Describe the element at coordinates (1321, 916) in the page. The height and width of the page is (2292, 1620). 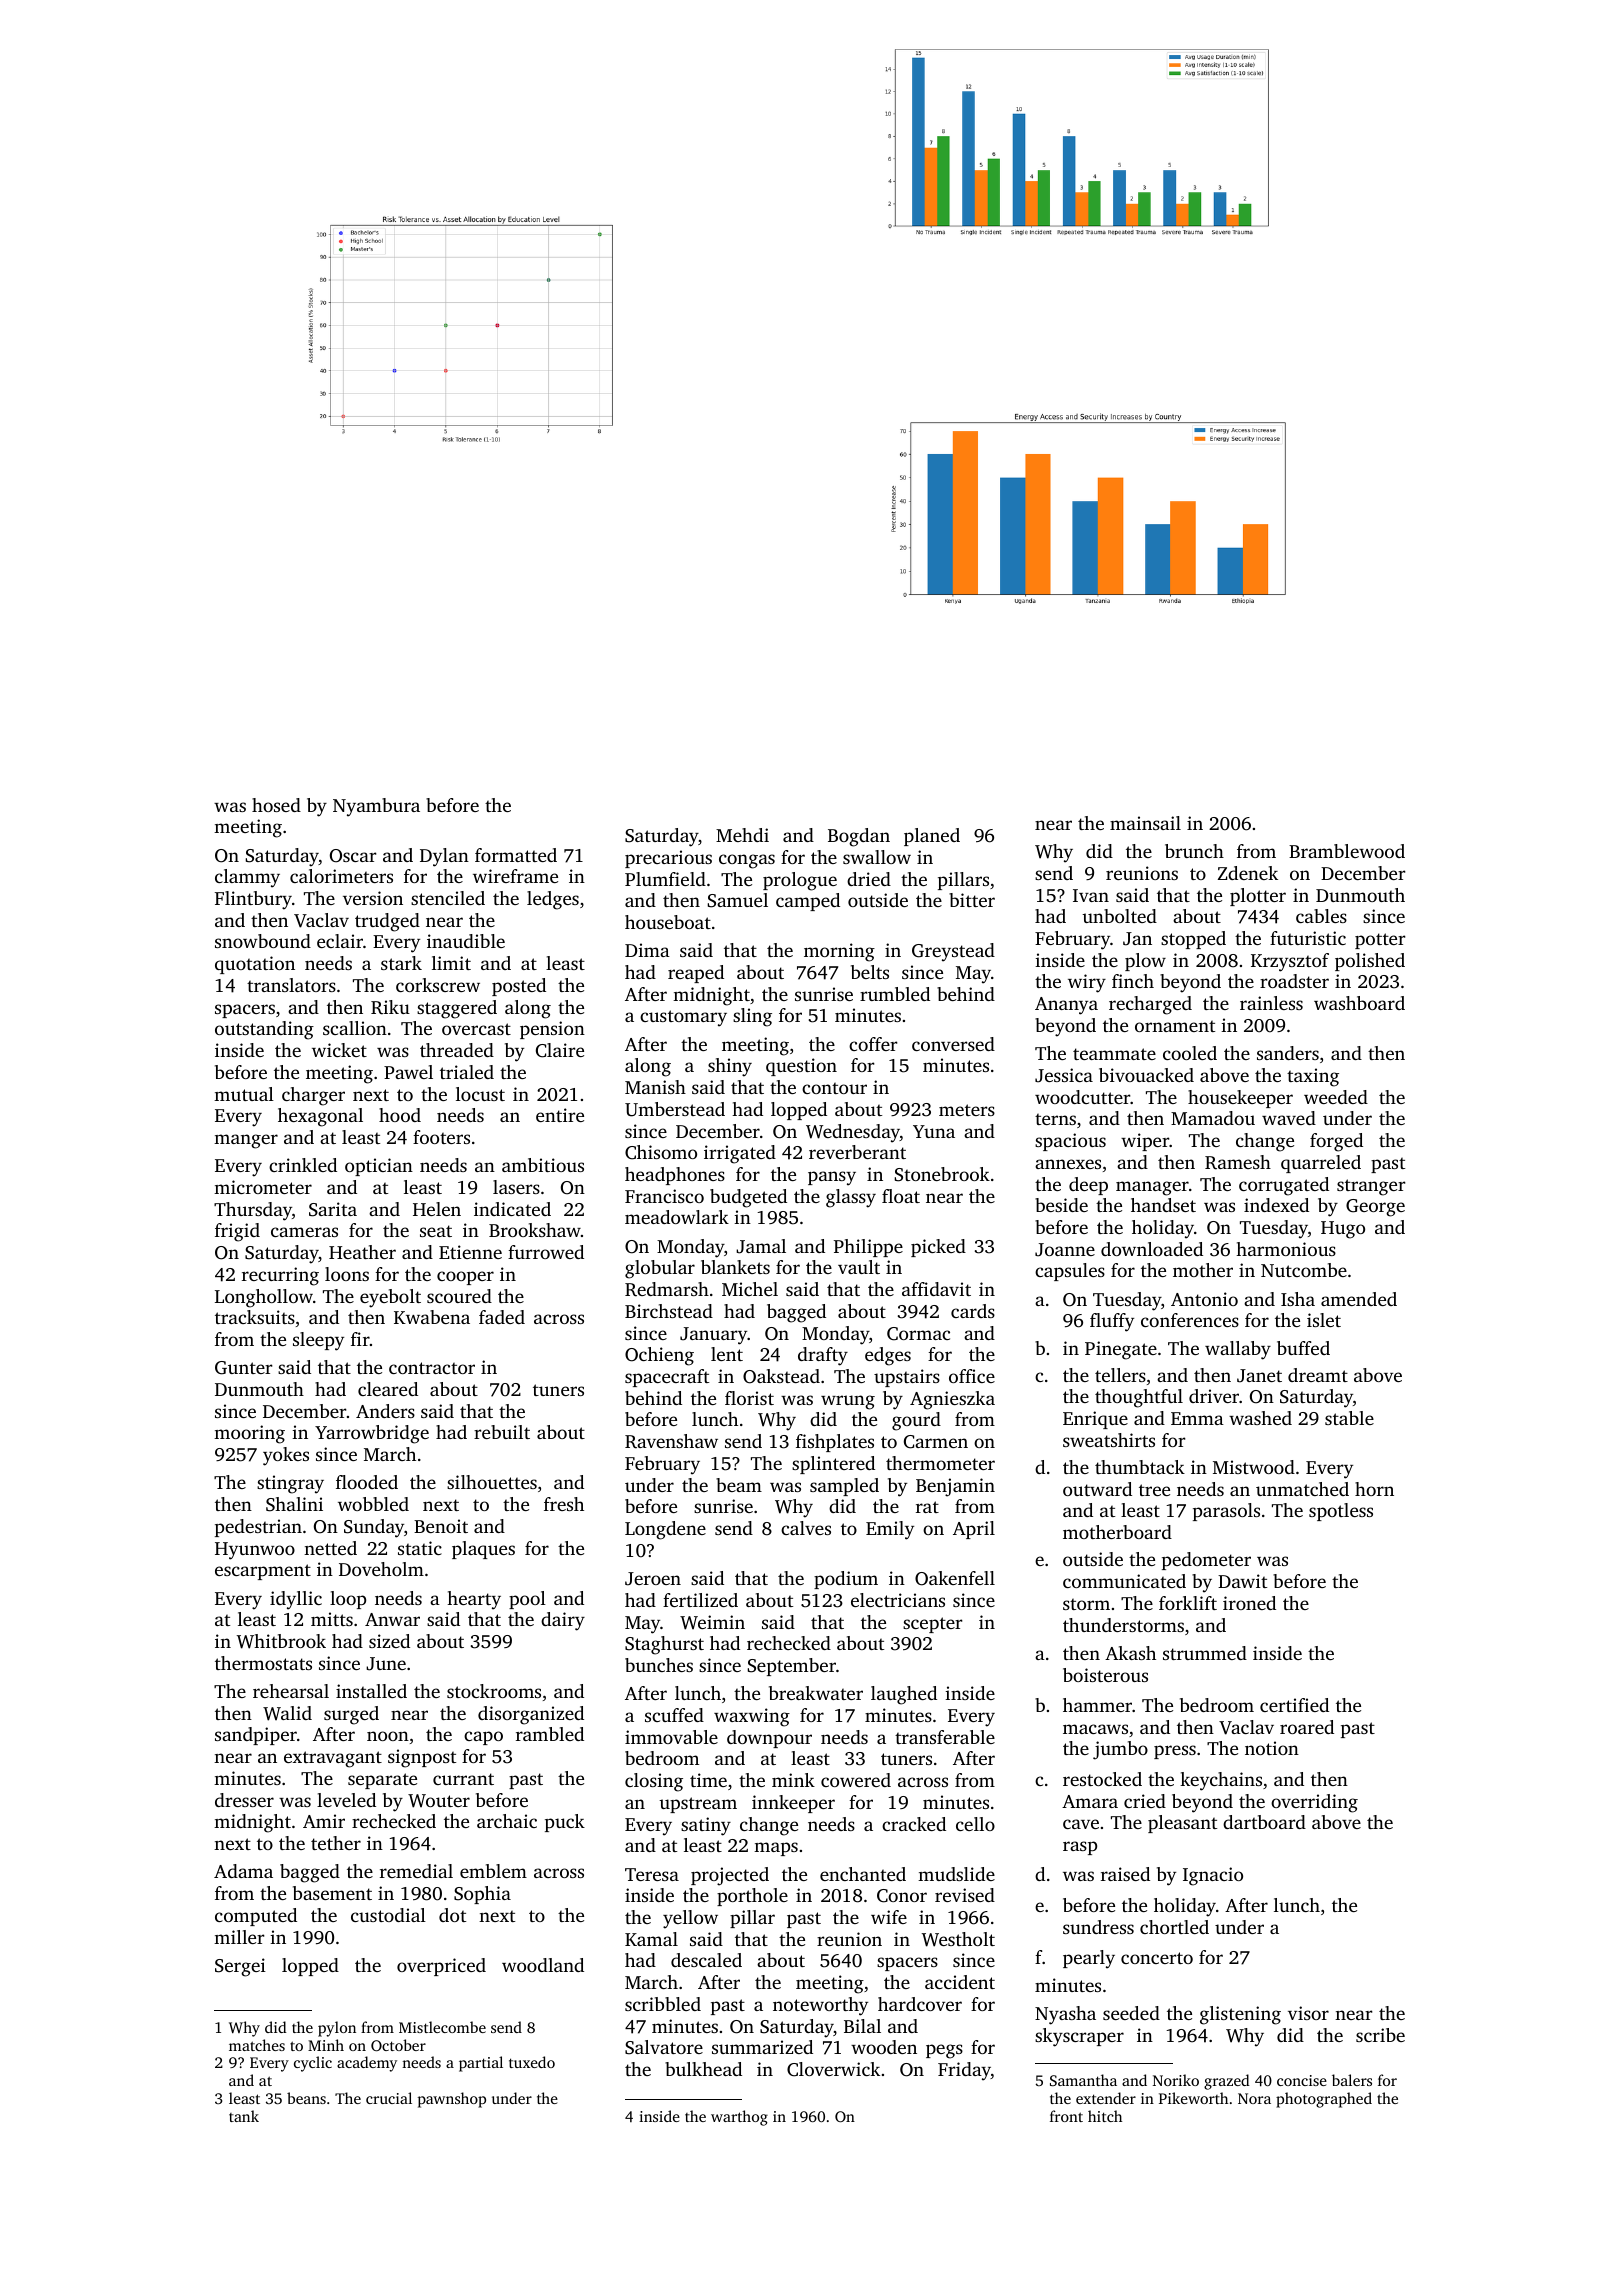
I see `cables` at that location.
